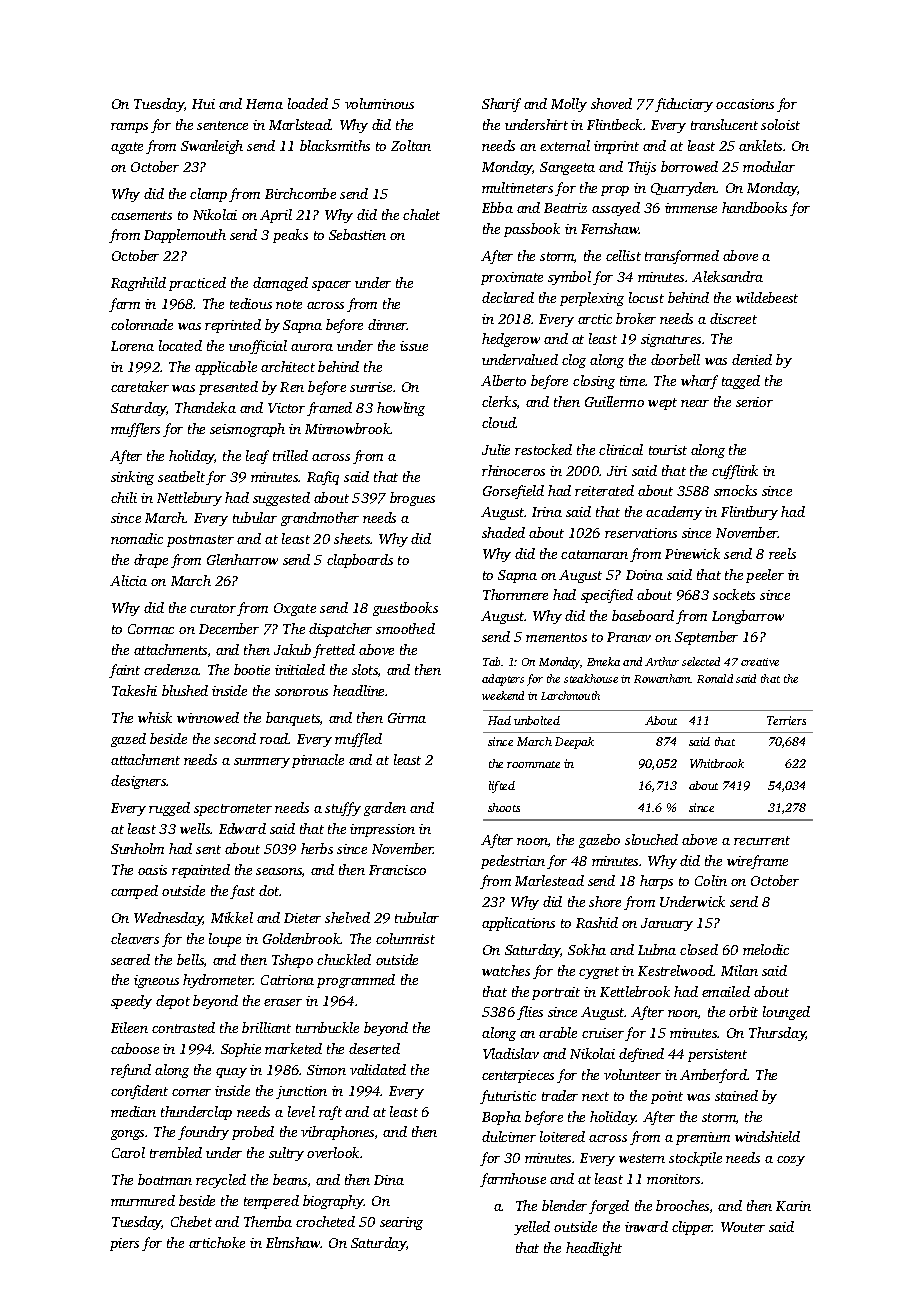 This screenshot has height=1308, width=924. What do you see at coordinates (374, 1048) in the screenshot?
I see `deserted` at bounding box center [374, 1048].
